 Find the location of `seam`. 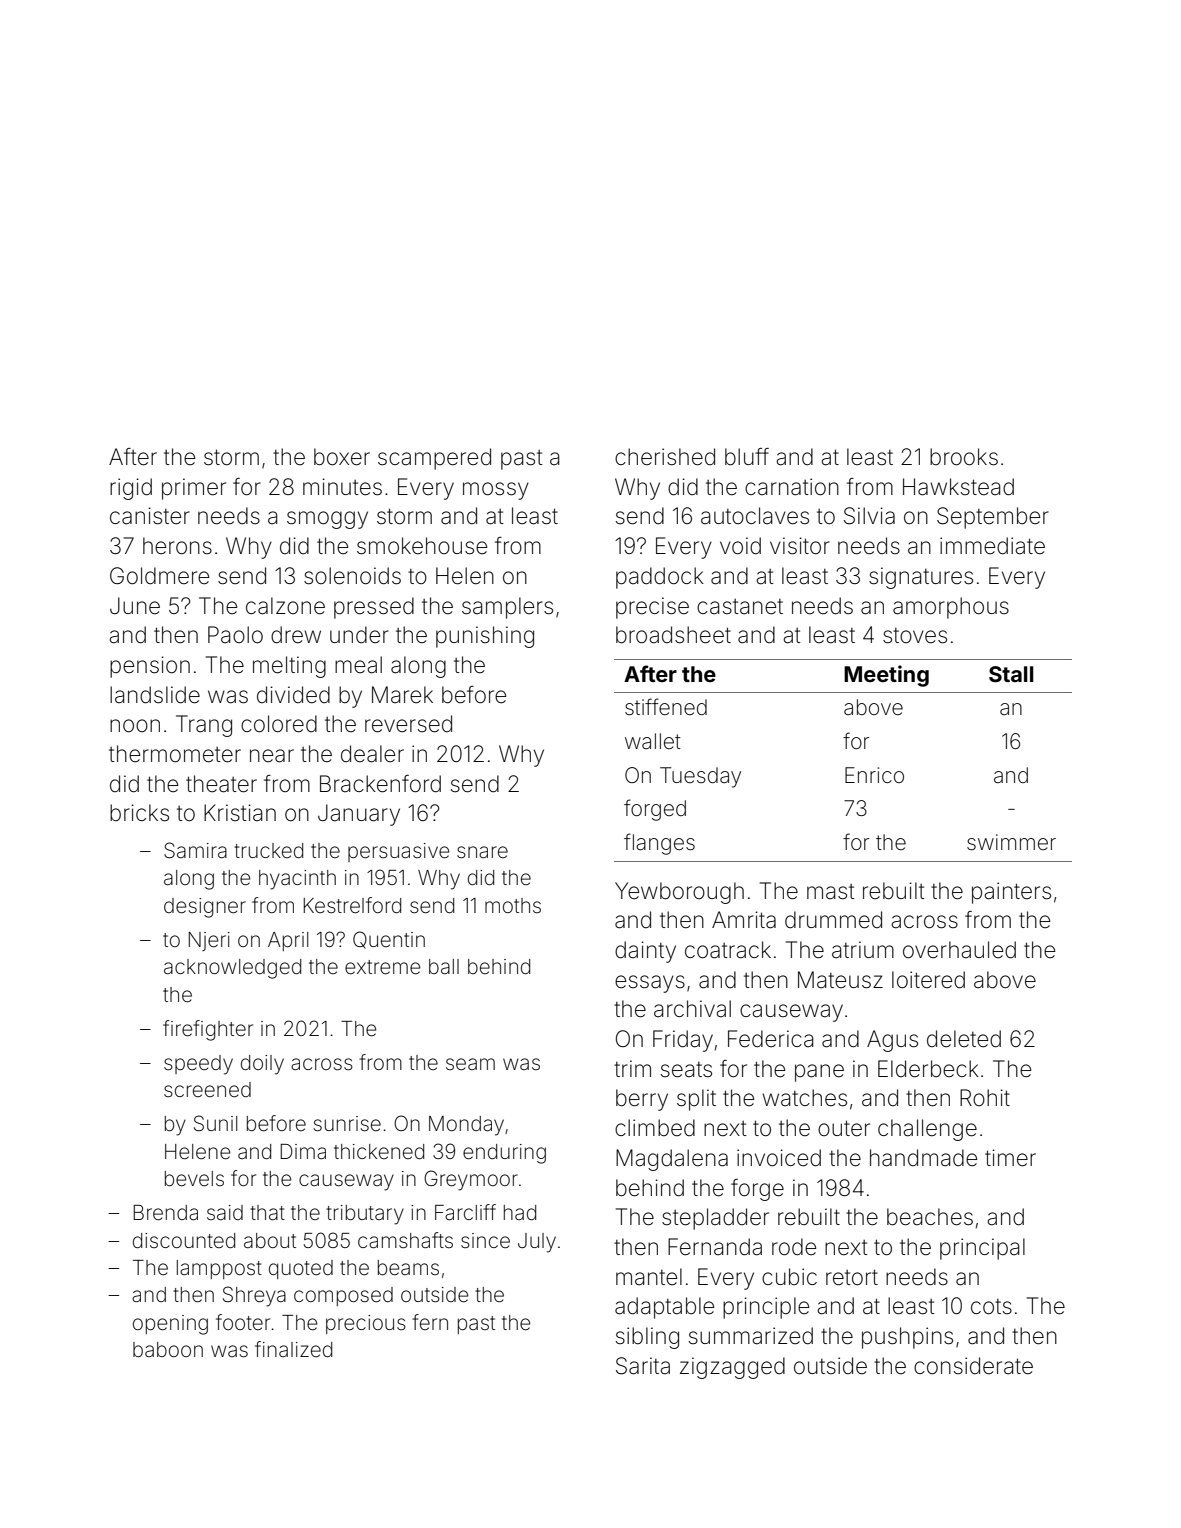

seam is located at coordinates (470, 1064).
